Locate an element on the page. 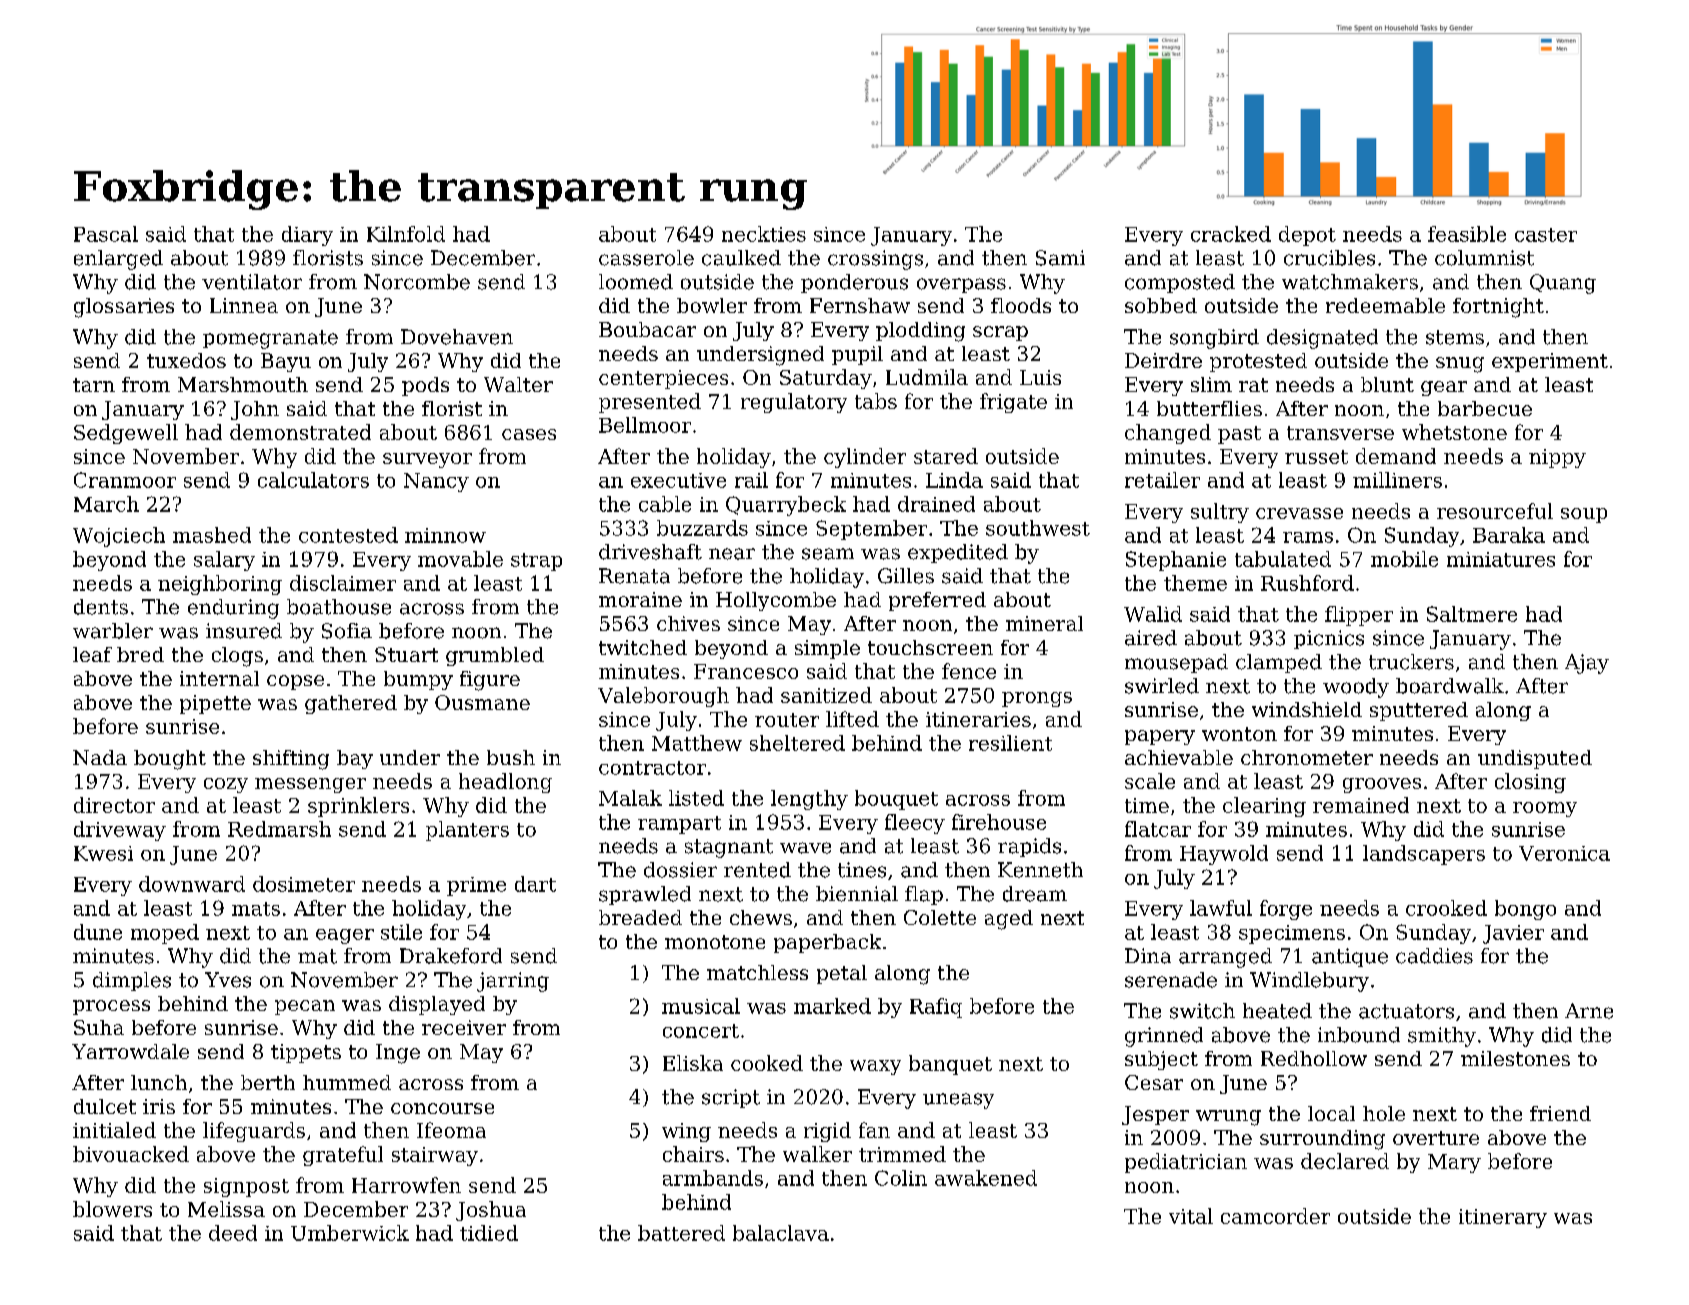 The height and width of the document is (1305, 1689). awakened is located at coordinates (986, 1178).
